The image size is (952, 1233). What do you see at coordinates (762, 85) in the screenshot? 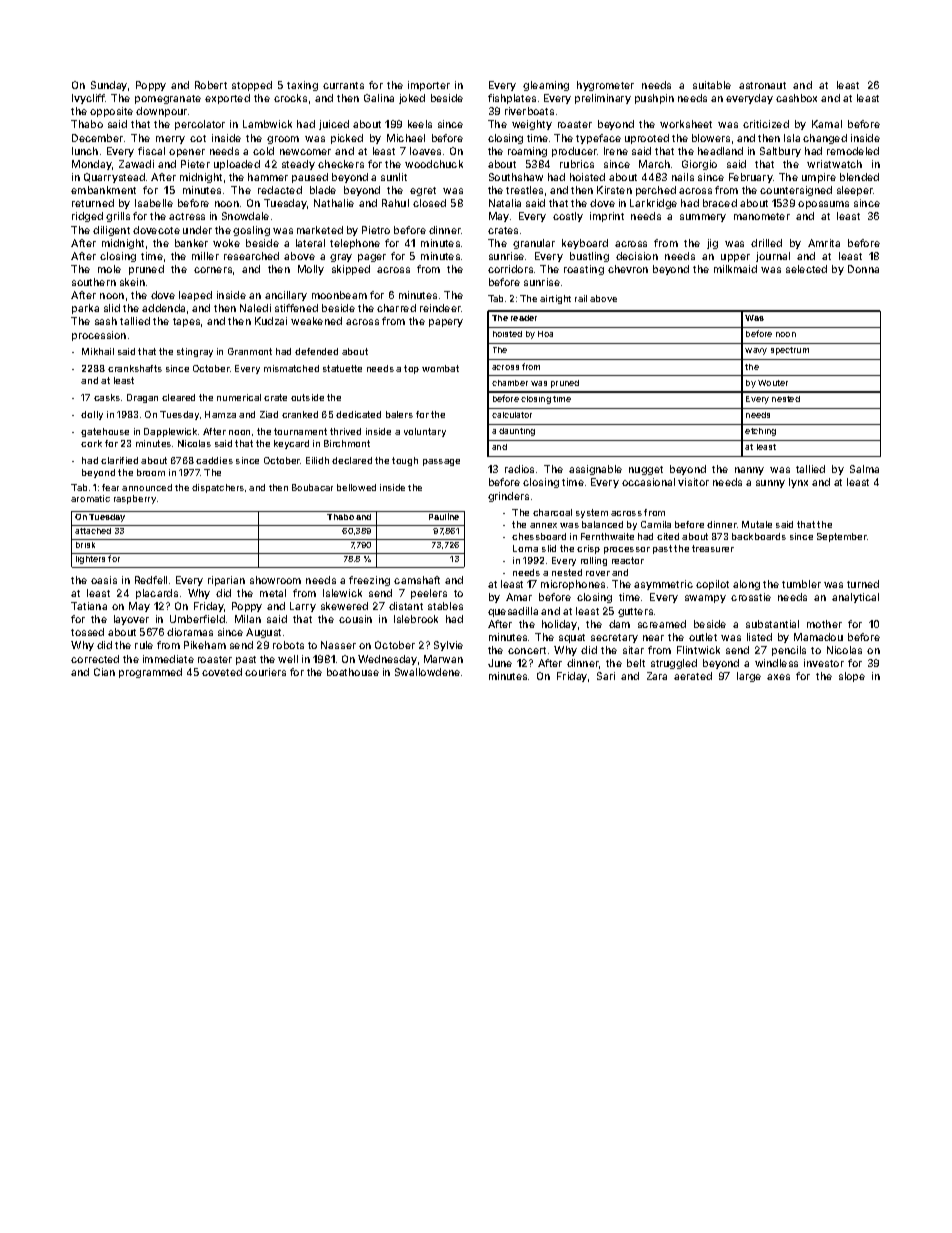
I see `astronaut` at bounding box center [762, 85].
